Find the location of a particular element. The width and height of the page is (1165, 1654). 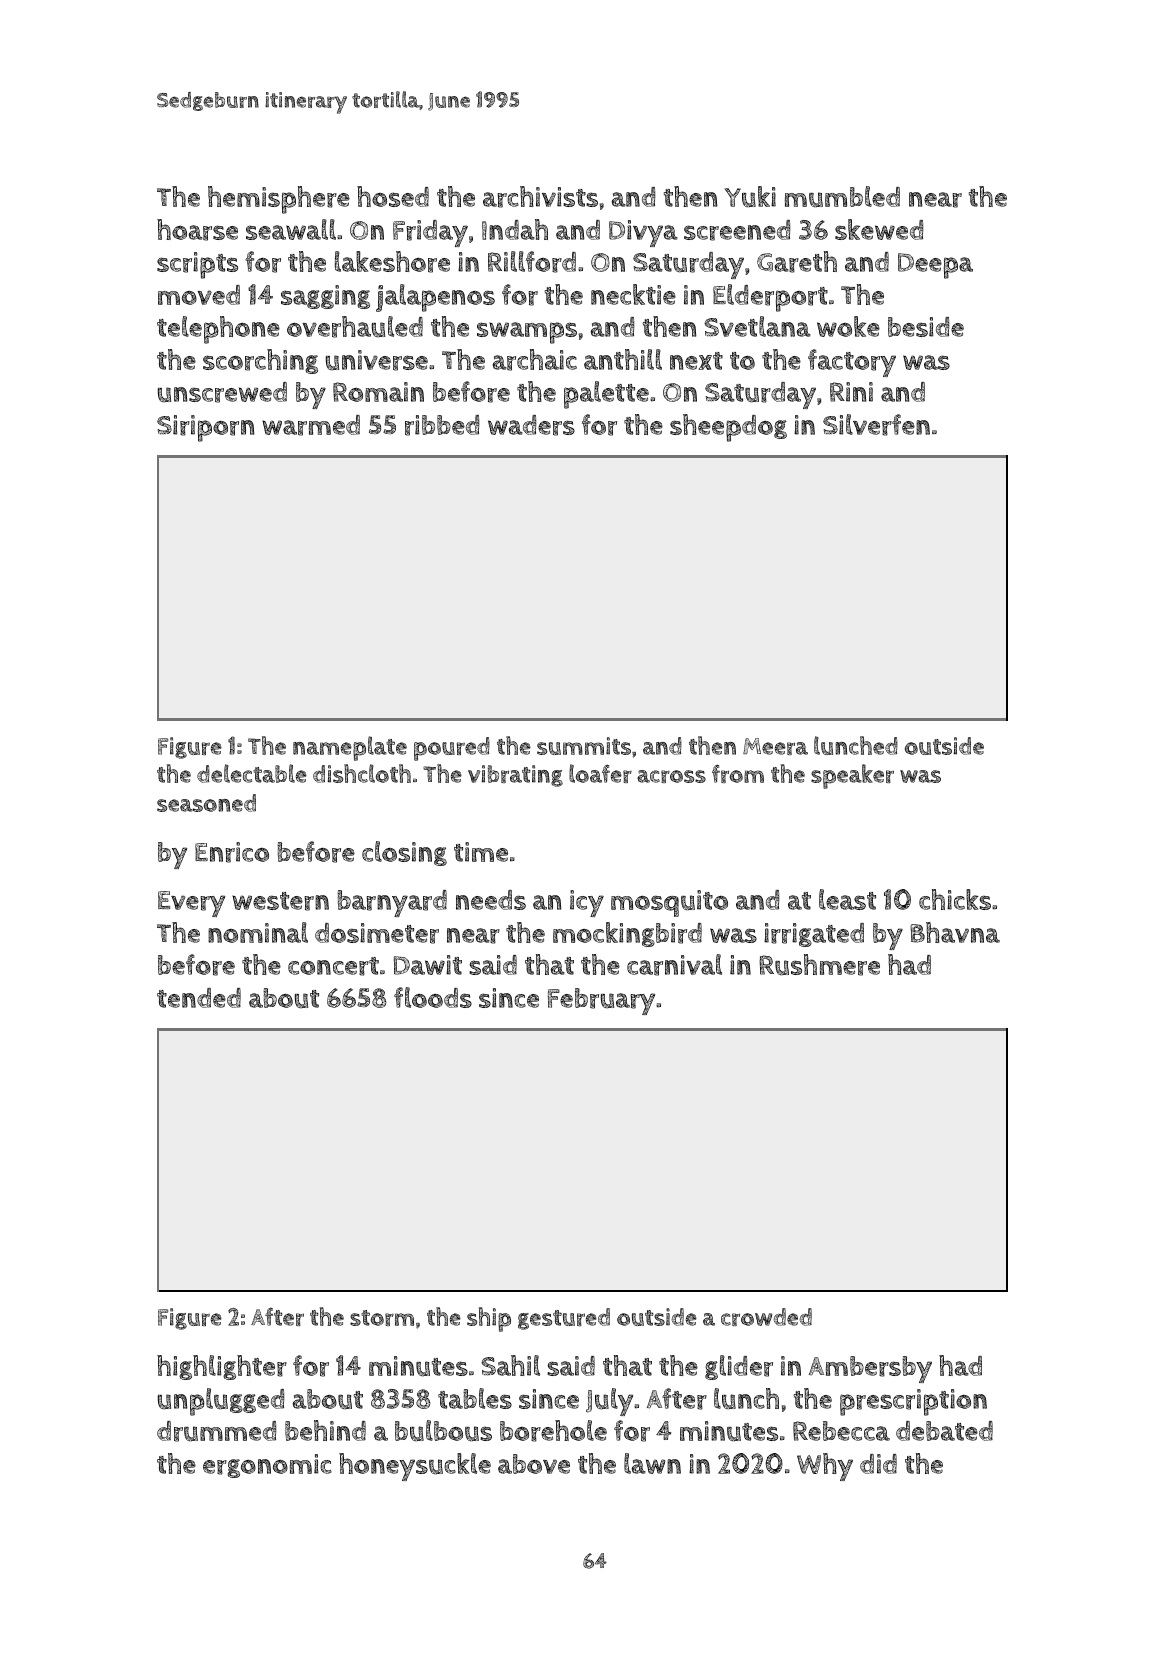

drummed is located at coordinates (216, 1431).
